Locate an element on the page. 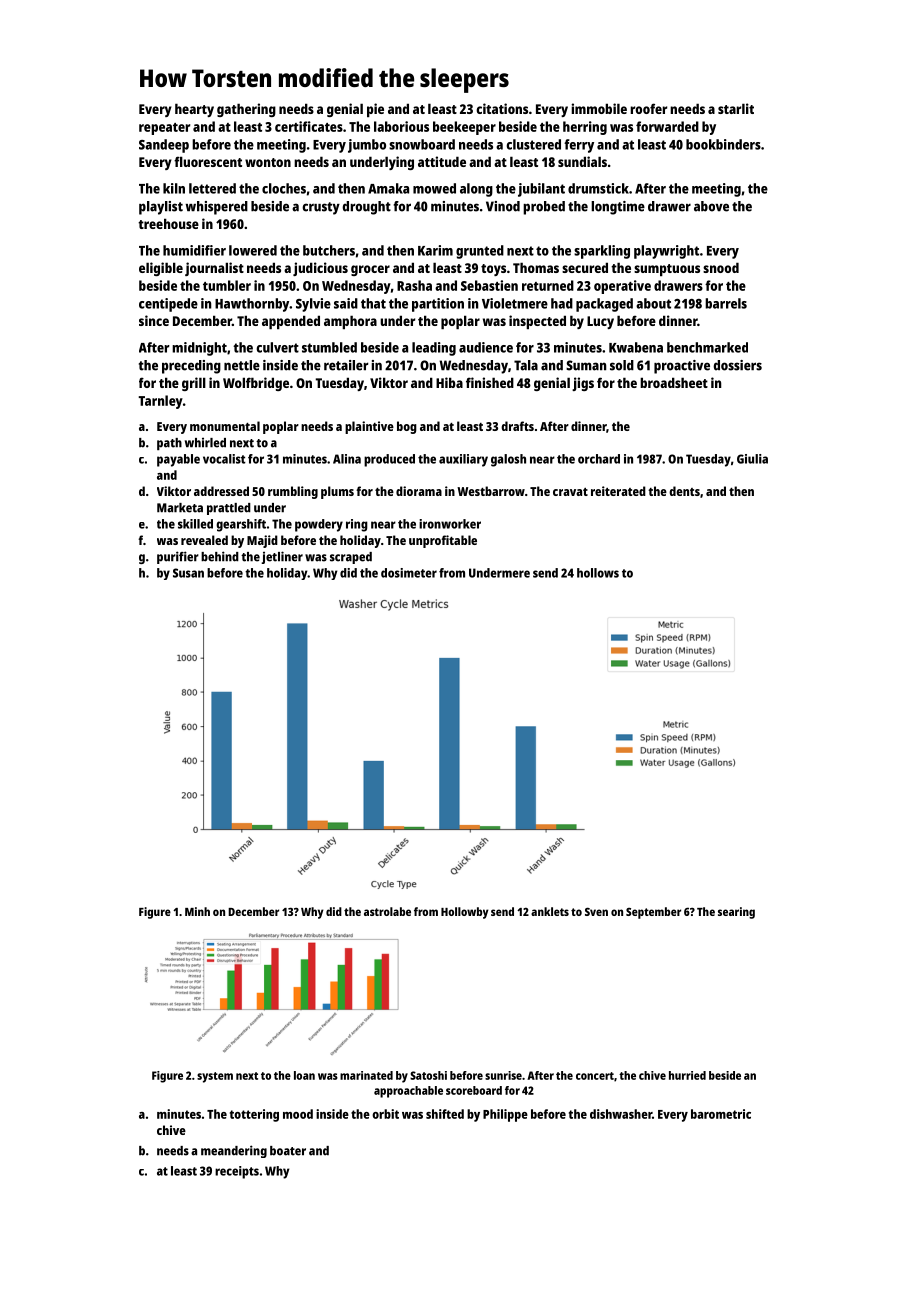 The image size is (908, 1316). above is located at coordinates (711, 206).
